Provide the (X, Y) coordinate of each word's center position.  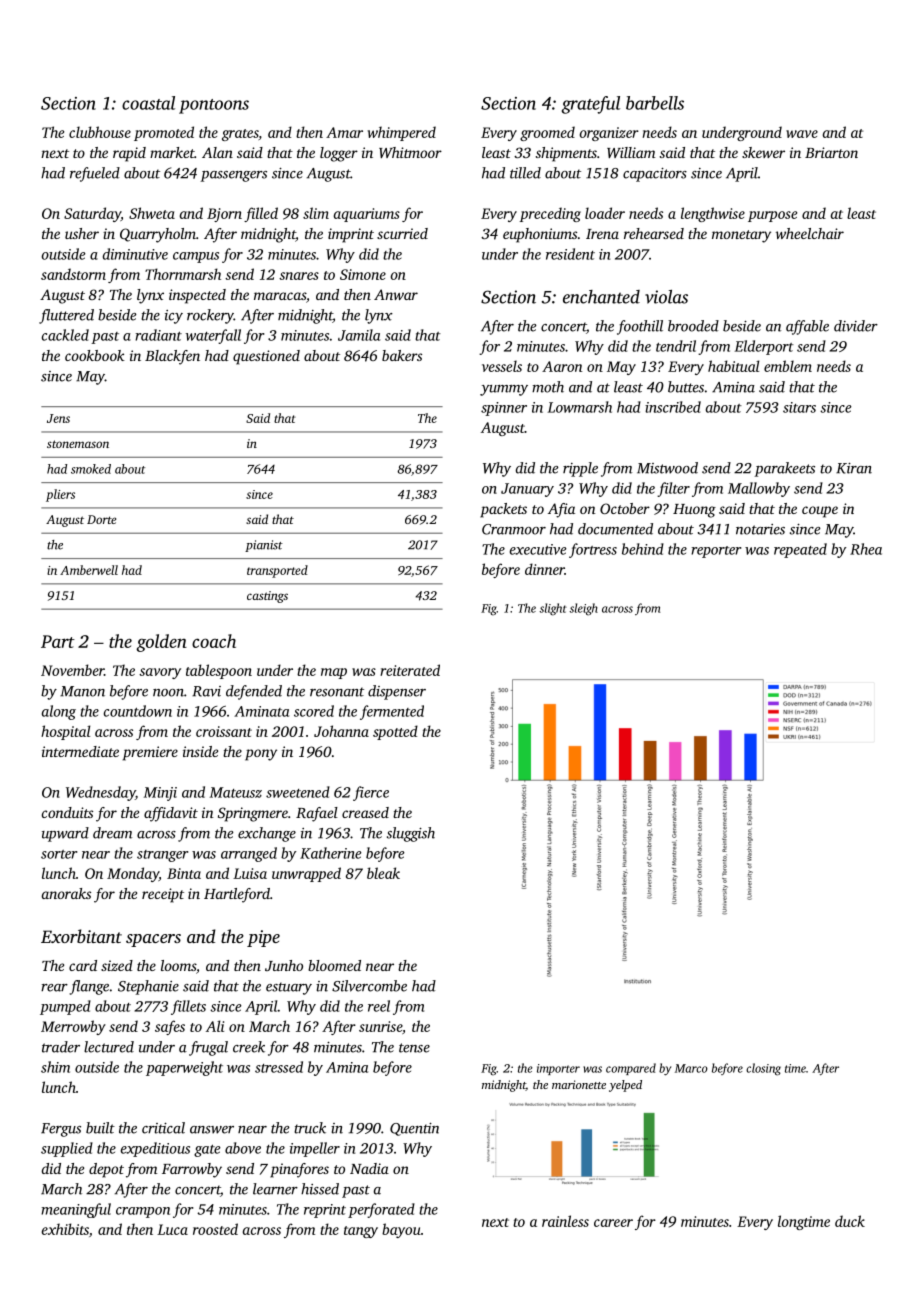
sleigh (583, 609)
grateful (591, 105)
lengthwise (713, 214)
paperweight (184, 1068)
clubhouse (100, 132)
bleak (383, 873)
